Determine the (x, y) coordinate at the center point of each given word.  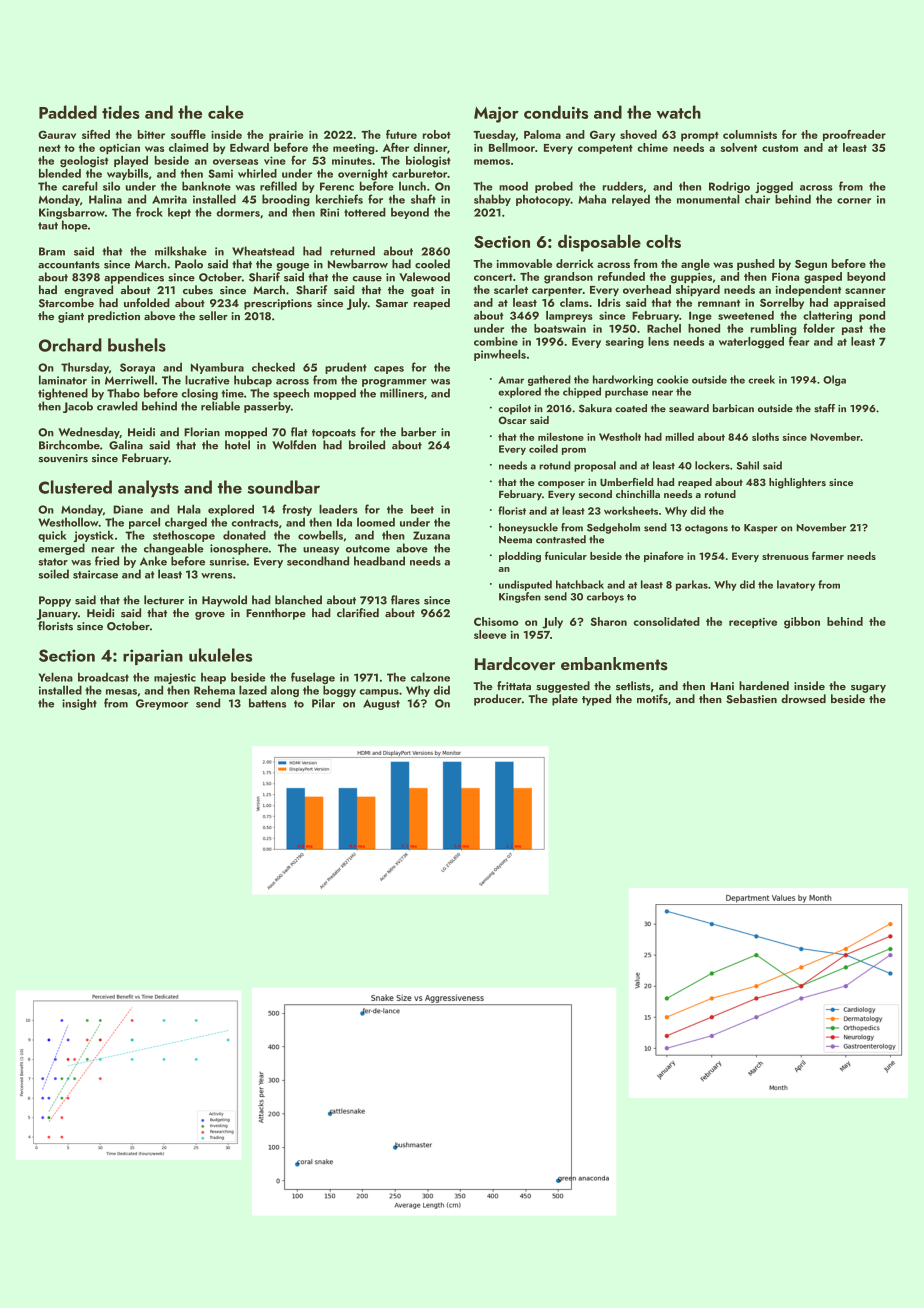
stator (53, 562)
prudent (346, 368)
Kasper (761, 529)
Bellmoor (512, 147)
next (50, 148)
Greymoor (162, 704)
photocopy (543, 200)
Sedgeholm (613, 528)
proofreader (854, 135)
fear (799, 341)
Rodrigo (729, 187)
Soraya (137, 368)
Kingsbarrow (72, 213)
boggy (339, 691)
